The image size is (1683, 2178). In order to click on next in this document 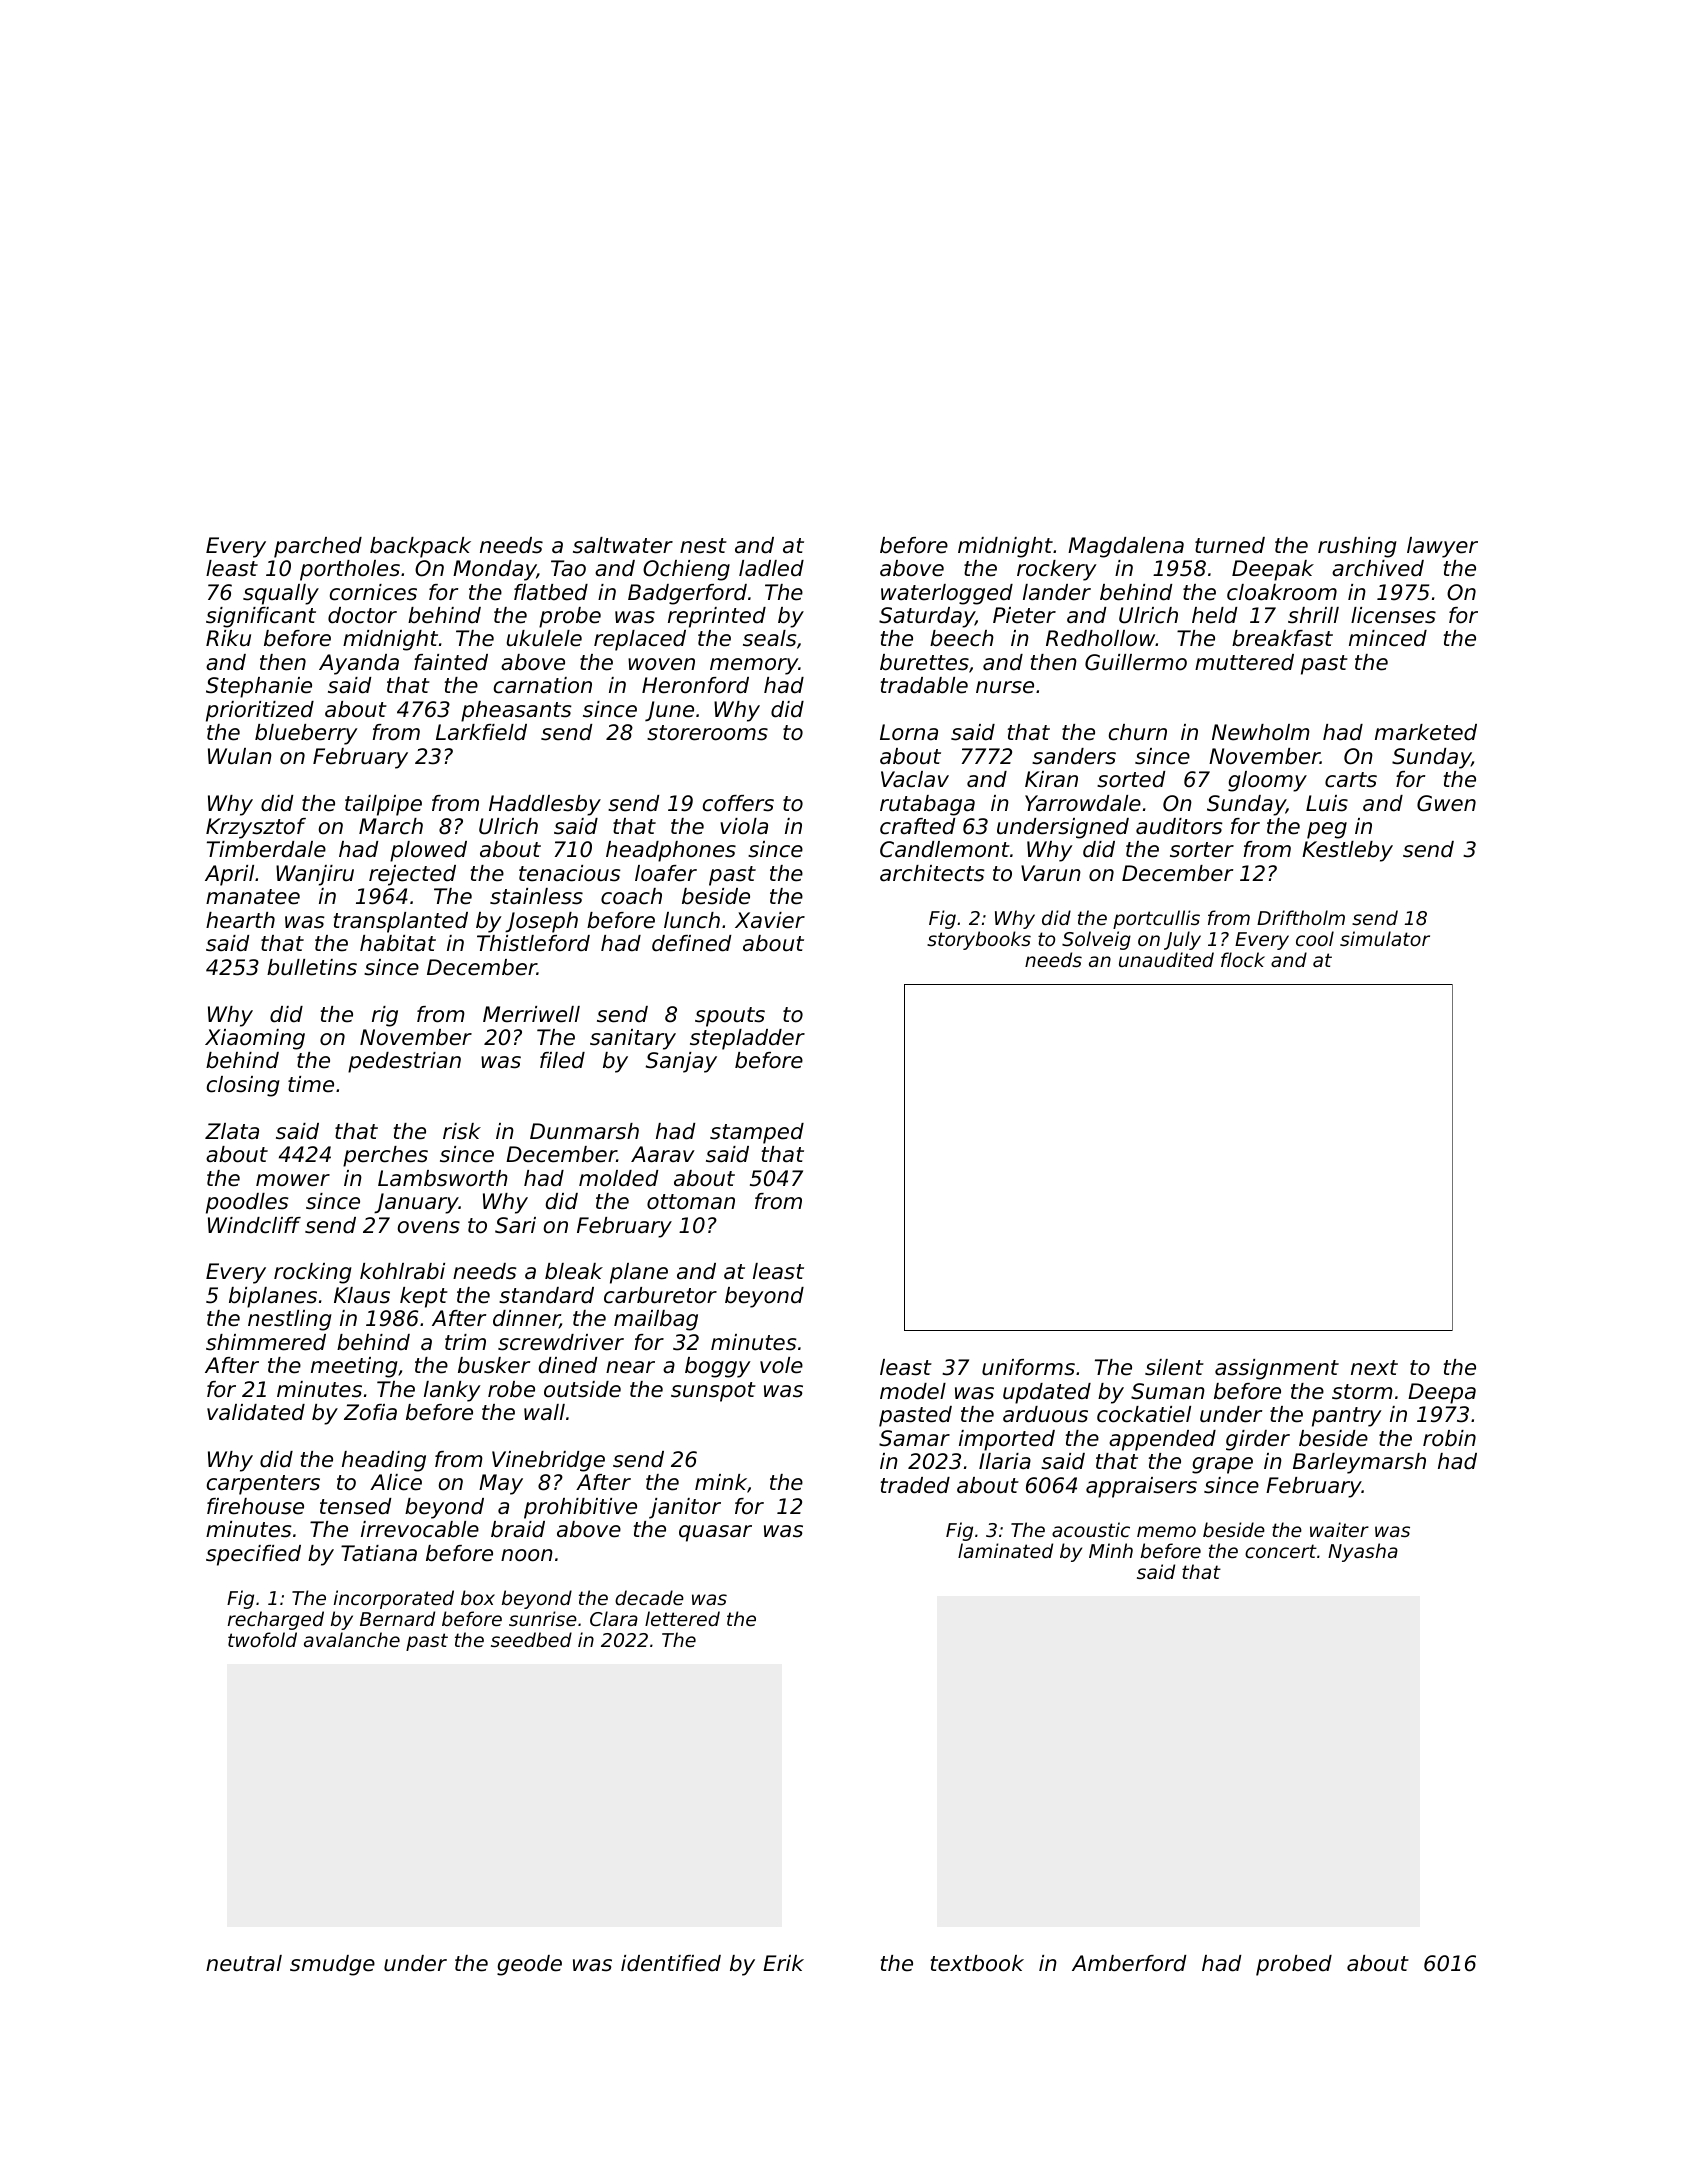, I will do `click(1374, 1368)`.
